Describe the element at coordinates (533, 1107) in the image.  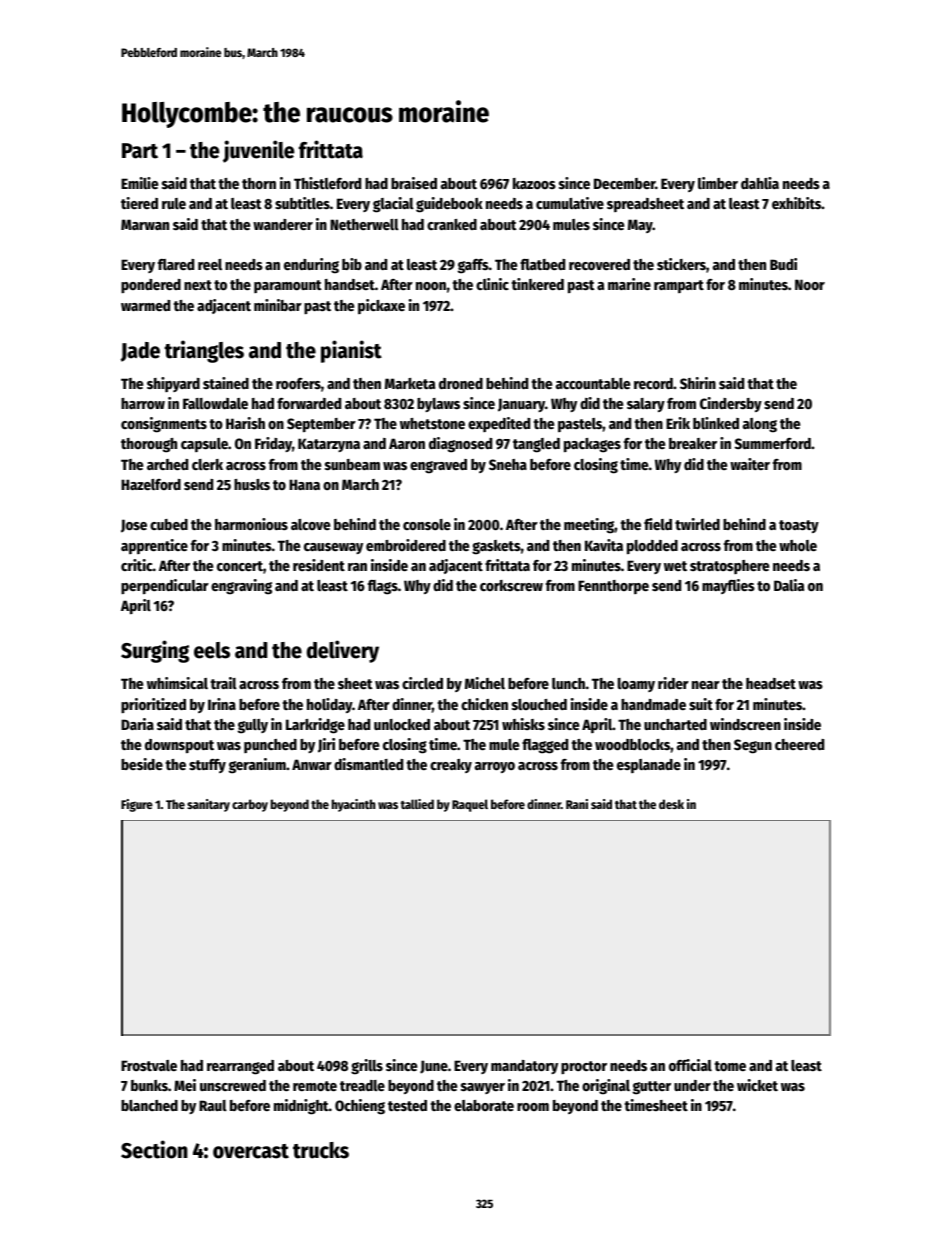
I see `room` at that location.
